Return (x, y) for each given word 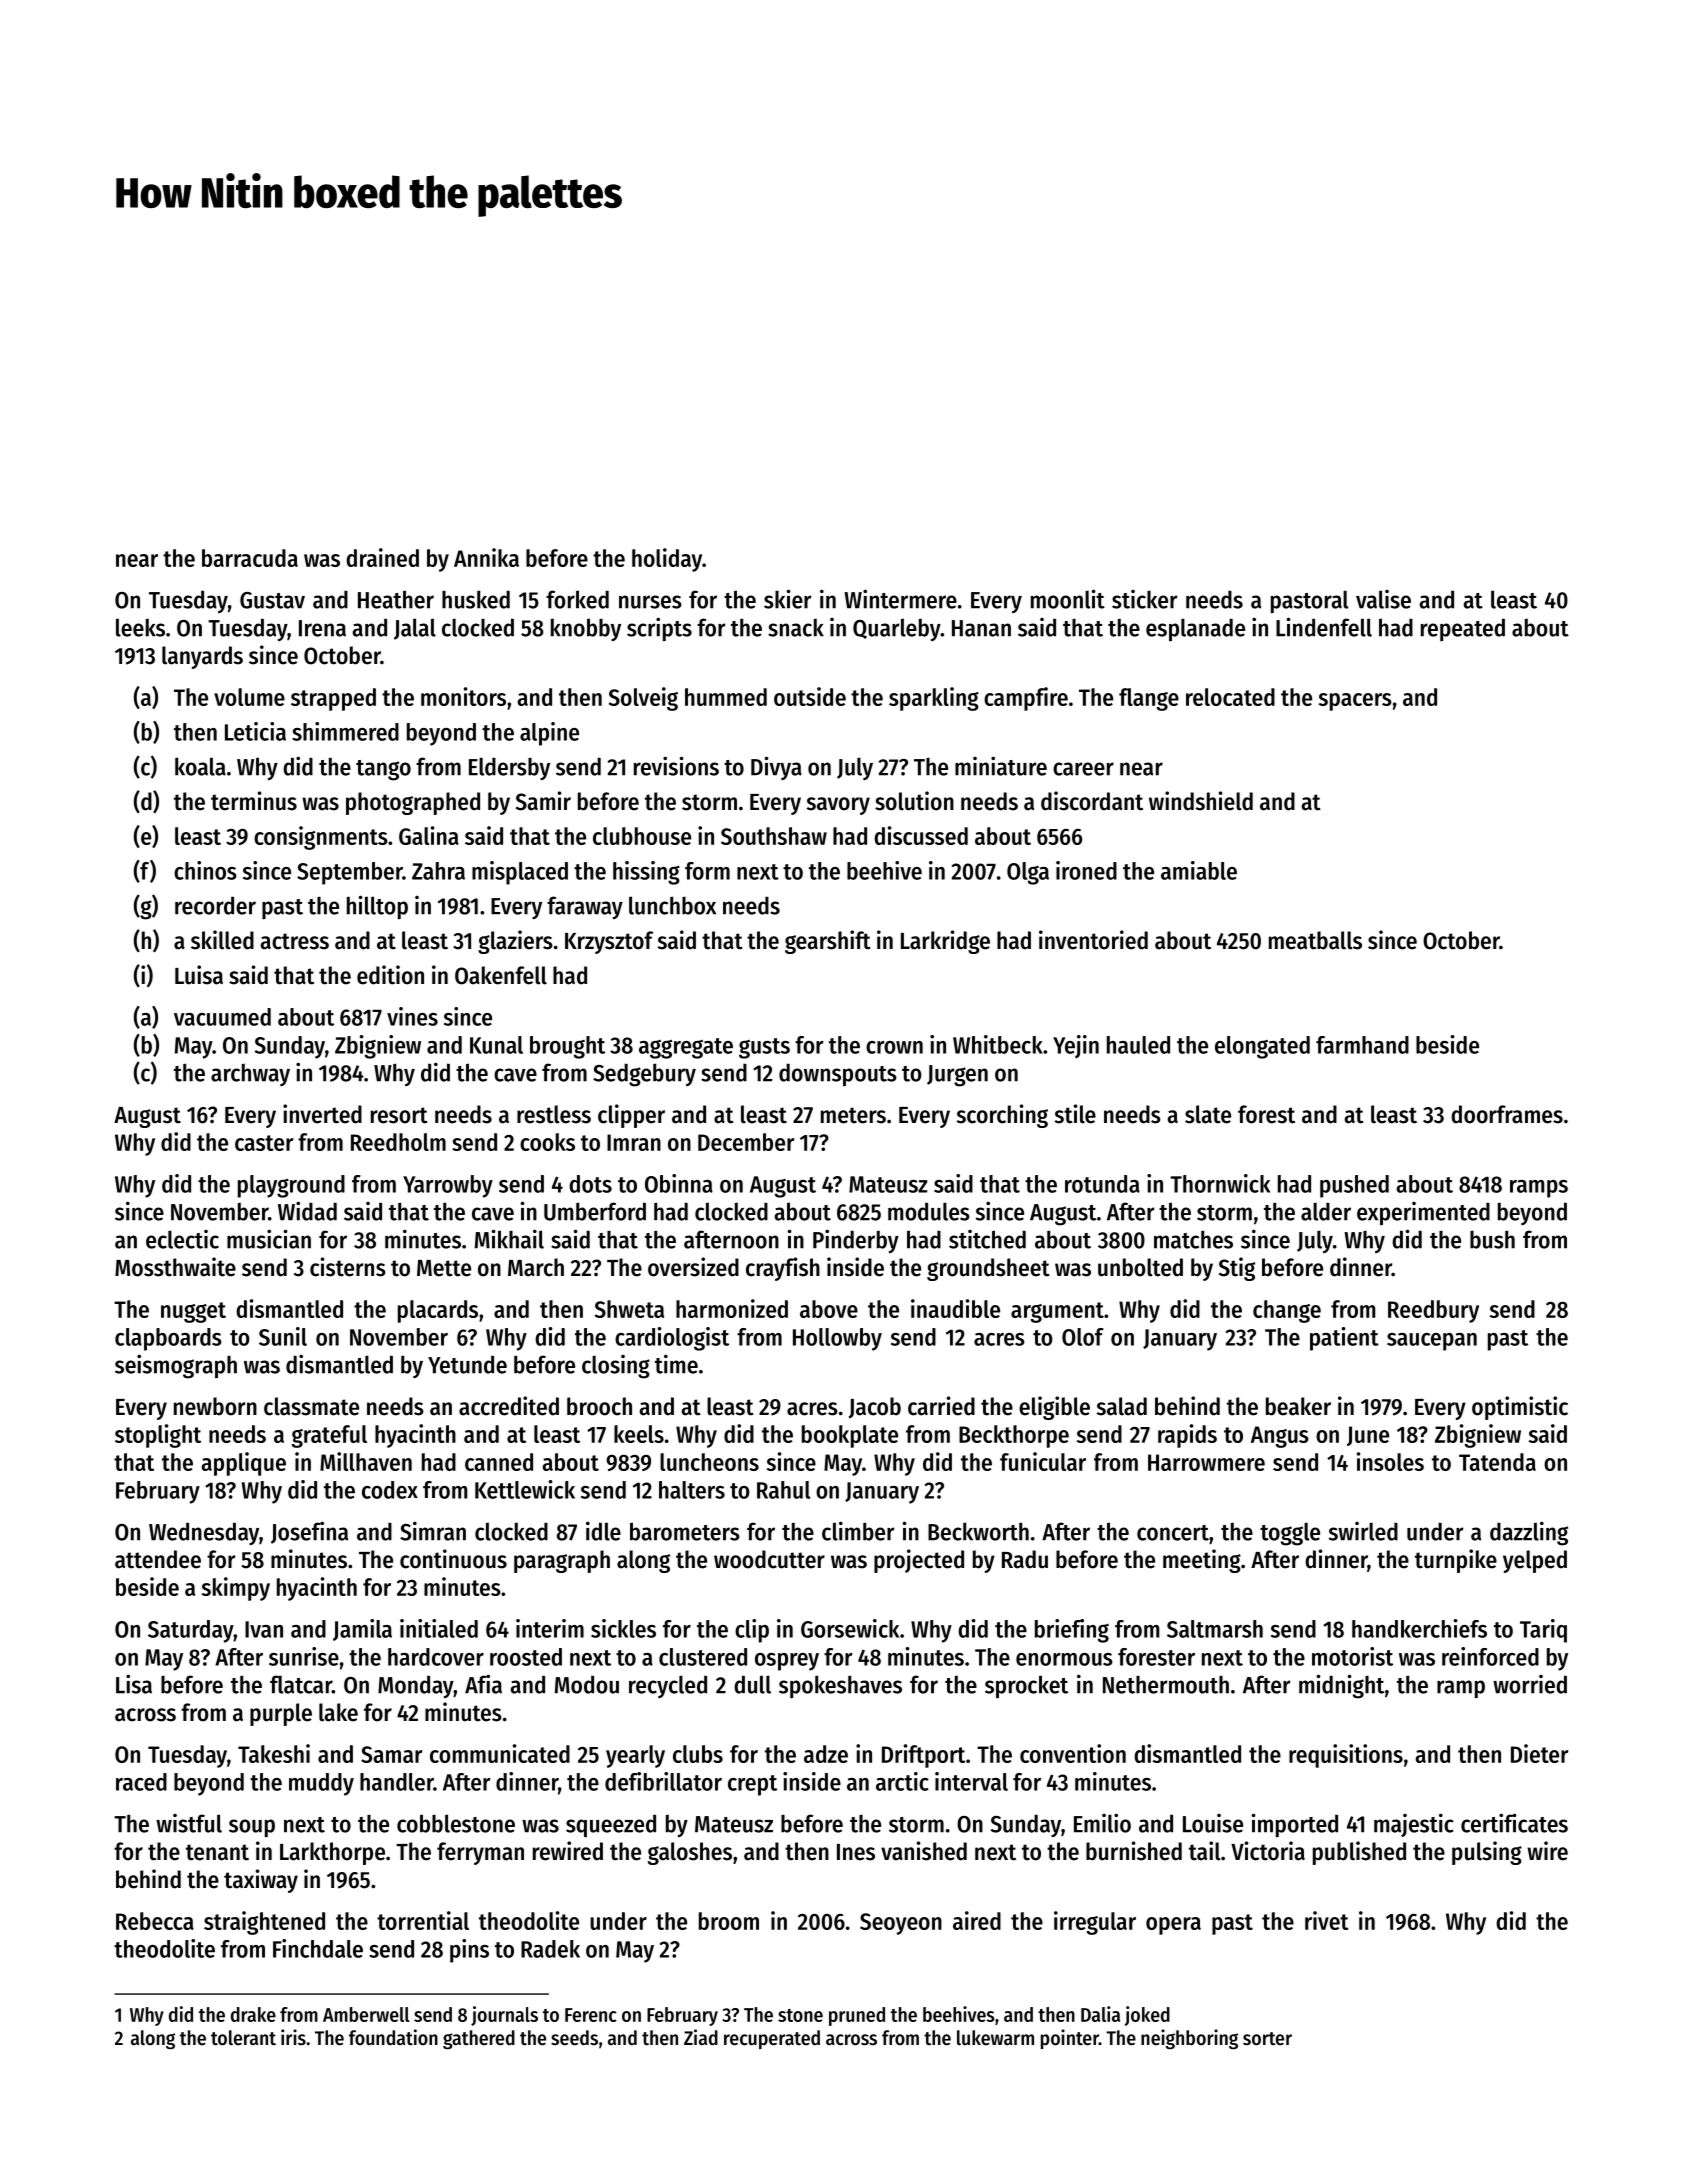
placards (438, 1311)
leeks (140, 627)
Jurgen (957, 1076)
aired (977, 1920)
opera (1173, 1926)
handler (397, 1782)
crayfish (783, 1269)
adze (826, 1754)
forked (577, 599)
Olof (1083, 1337)
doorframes (1507, 1114)
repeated (1463, 629)
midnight (1341, 1686)
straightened (264, 1923)
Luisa (199, 975)
